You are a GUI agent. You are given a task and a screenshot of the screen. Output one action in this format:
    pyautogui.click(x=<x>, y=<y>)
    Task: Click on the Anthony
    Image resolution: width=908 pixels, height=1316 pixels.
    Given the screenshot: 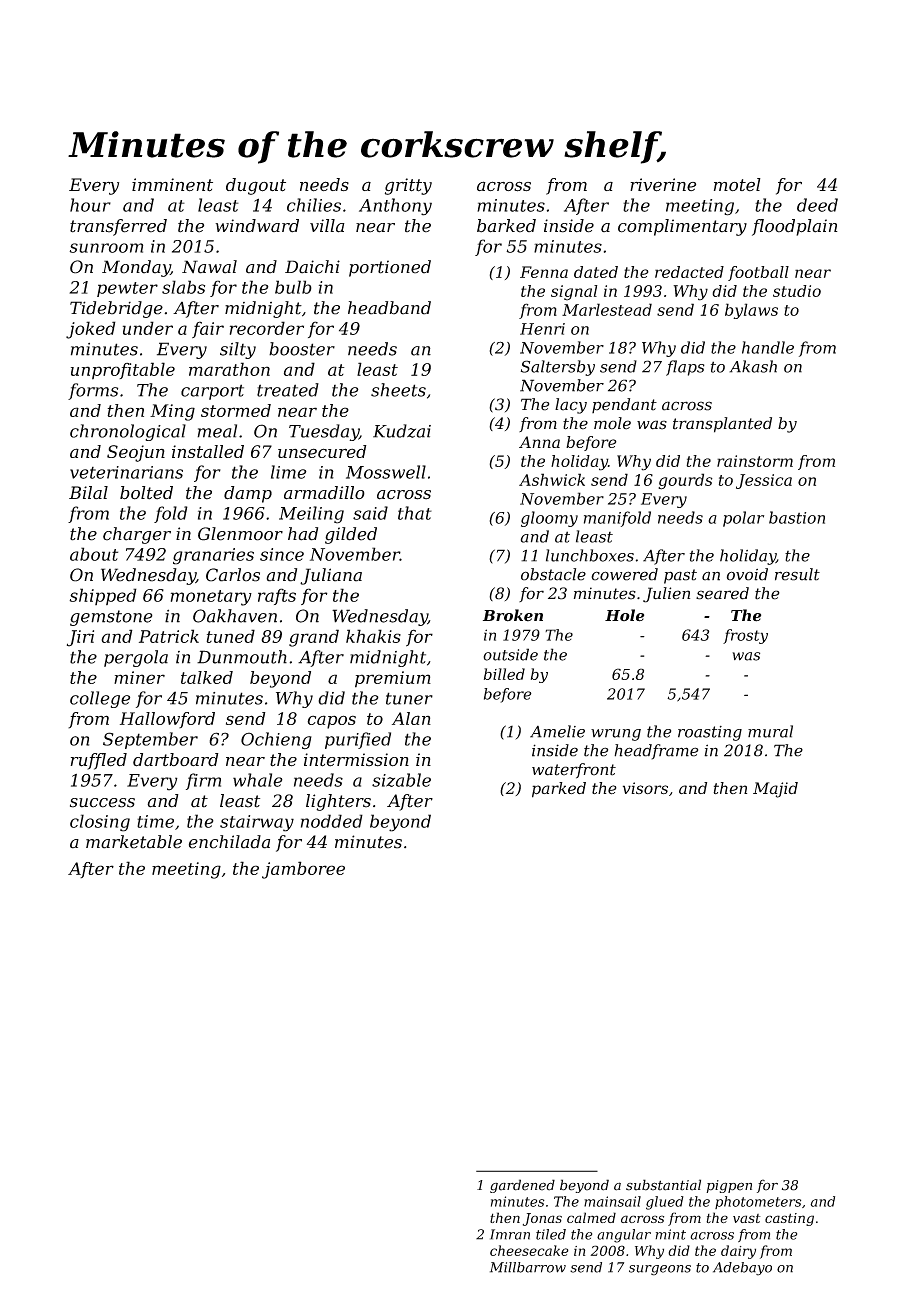 What is the action you would take?
    pyautogui.click(x=395, y=207)
